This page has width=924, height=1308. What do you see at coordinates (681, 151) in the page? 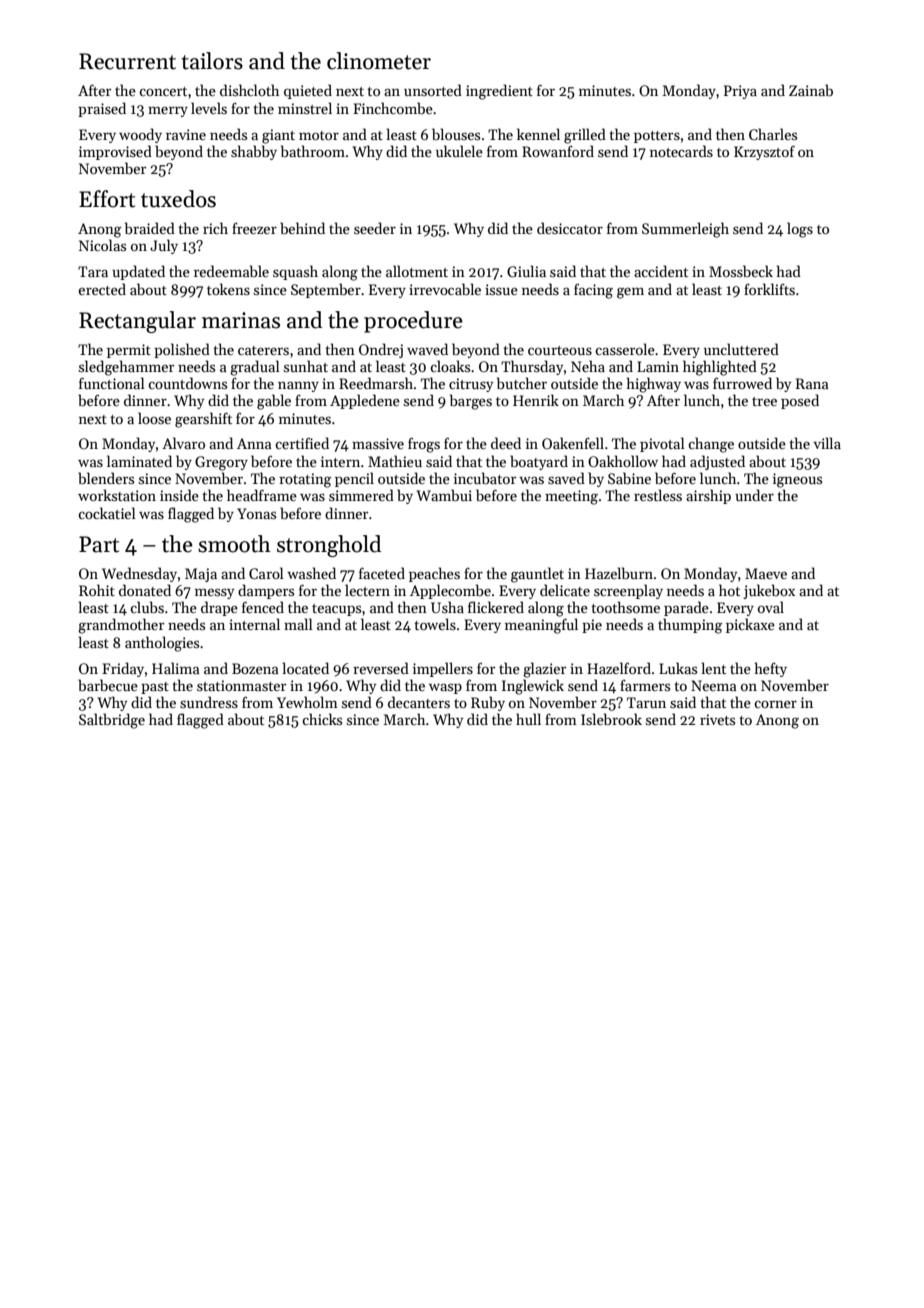
I see `notecards` at bounding box center [681, 151].
